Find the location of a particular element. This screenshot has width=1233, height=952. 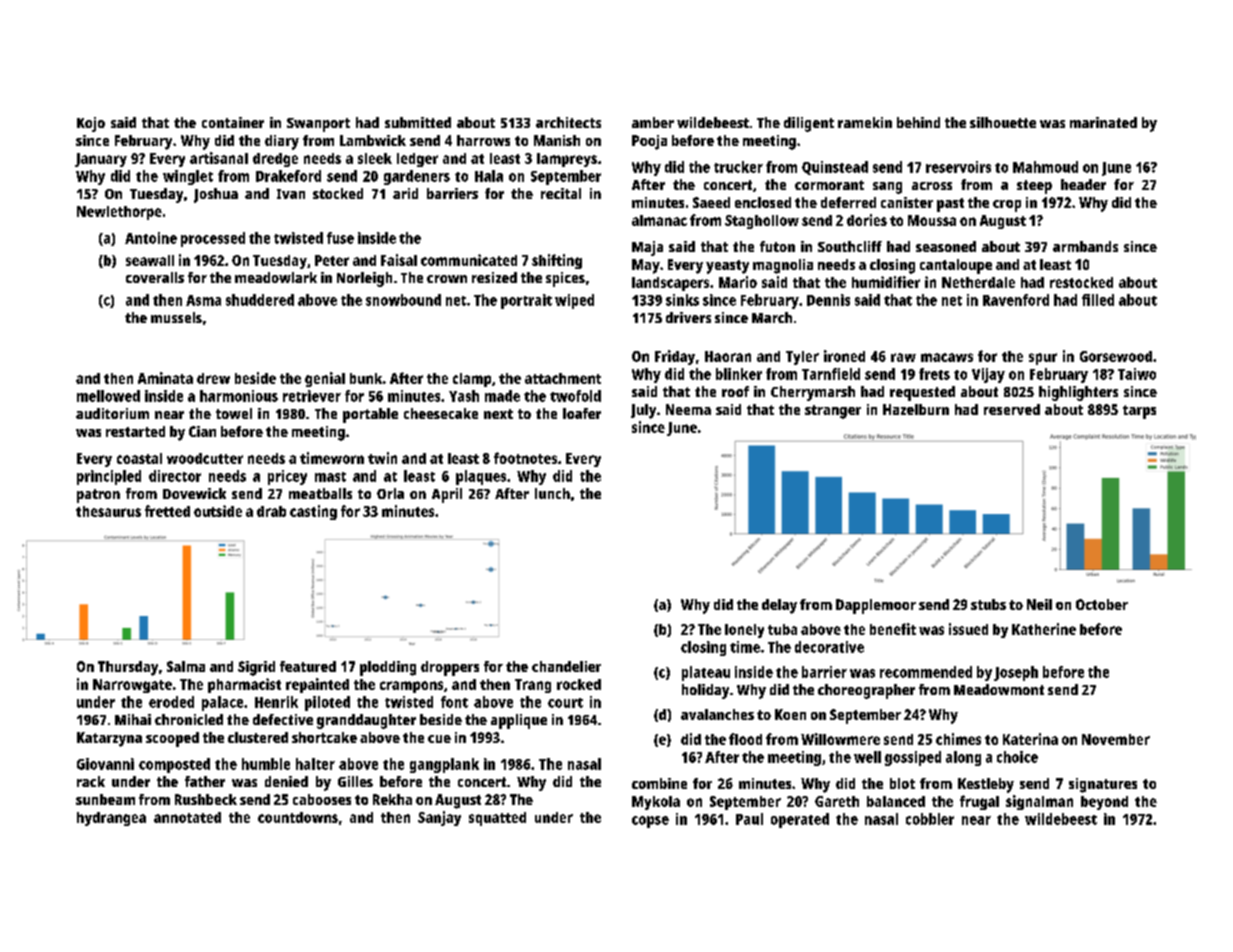

Salma is located at coordinates (186, 666).
